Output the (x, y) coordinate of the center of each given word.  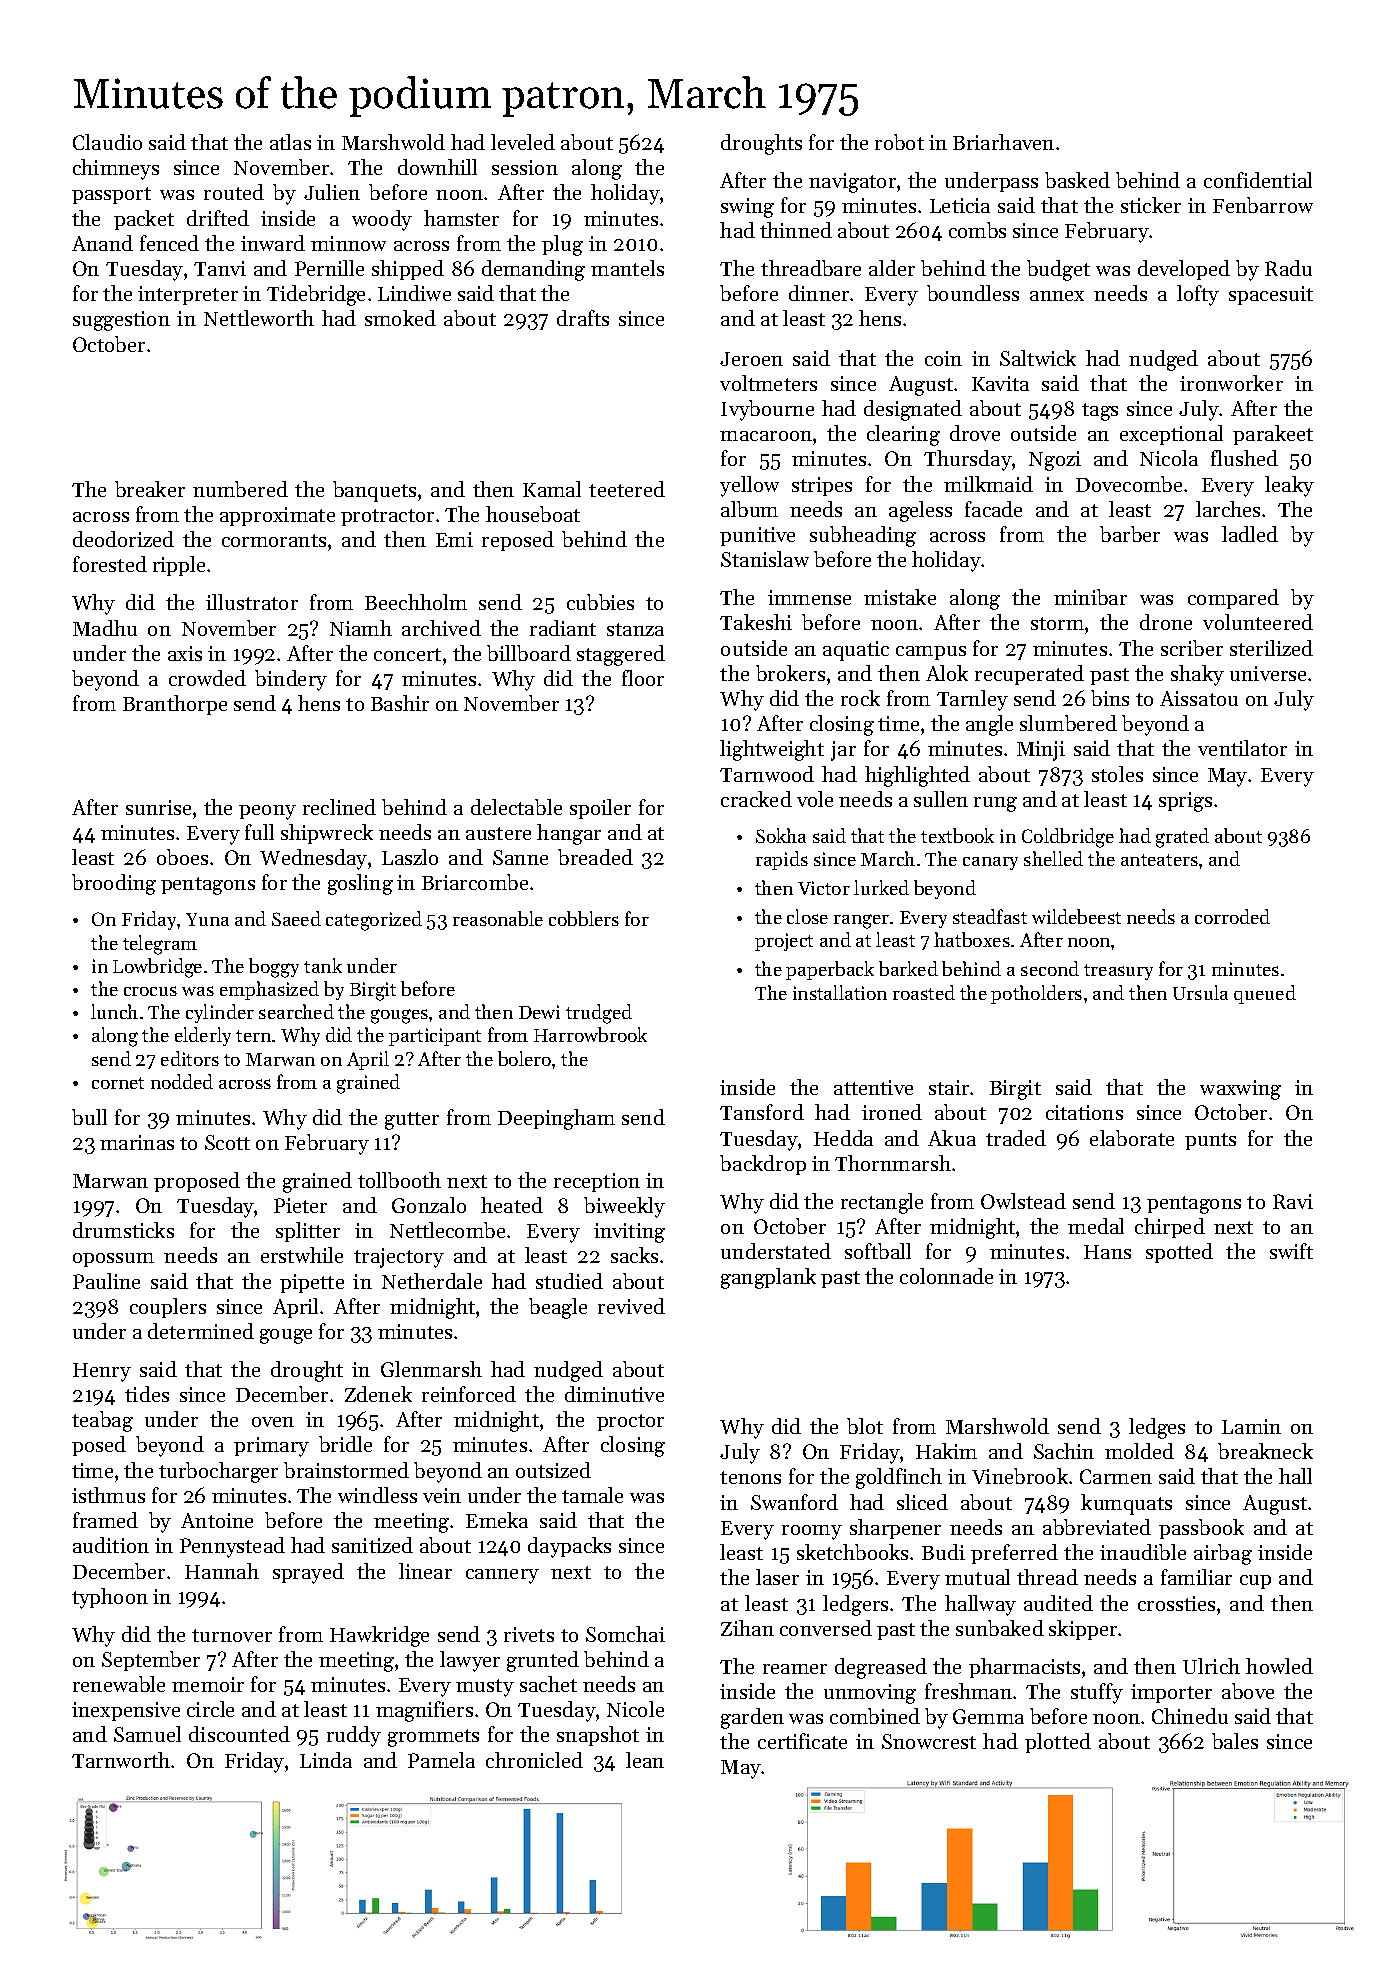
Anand (102, 243)
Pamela (441, 1760)
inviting (629, 1233)
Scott (227, 1142)
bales (1235, 1741)
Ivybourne (767, 410)
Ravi (1293, 1201)
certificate (802, 1741)
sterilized (1271, 648)
